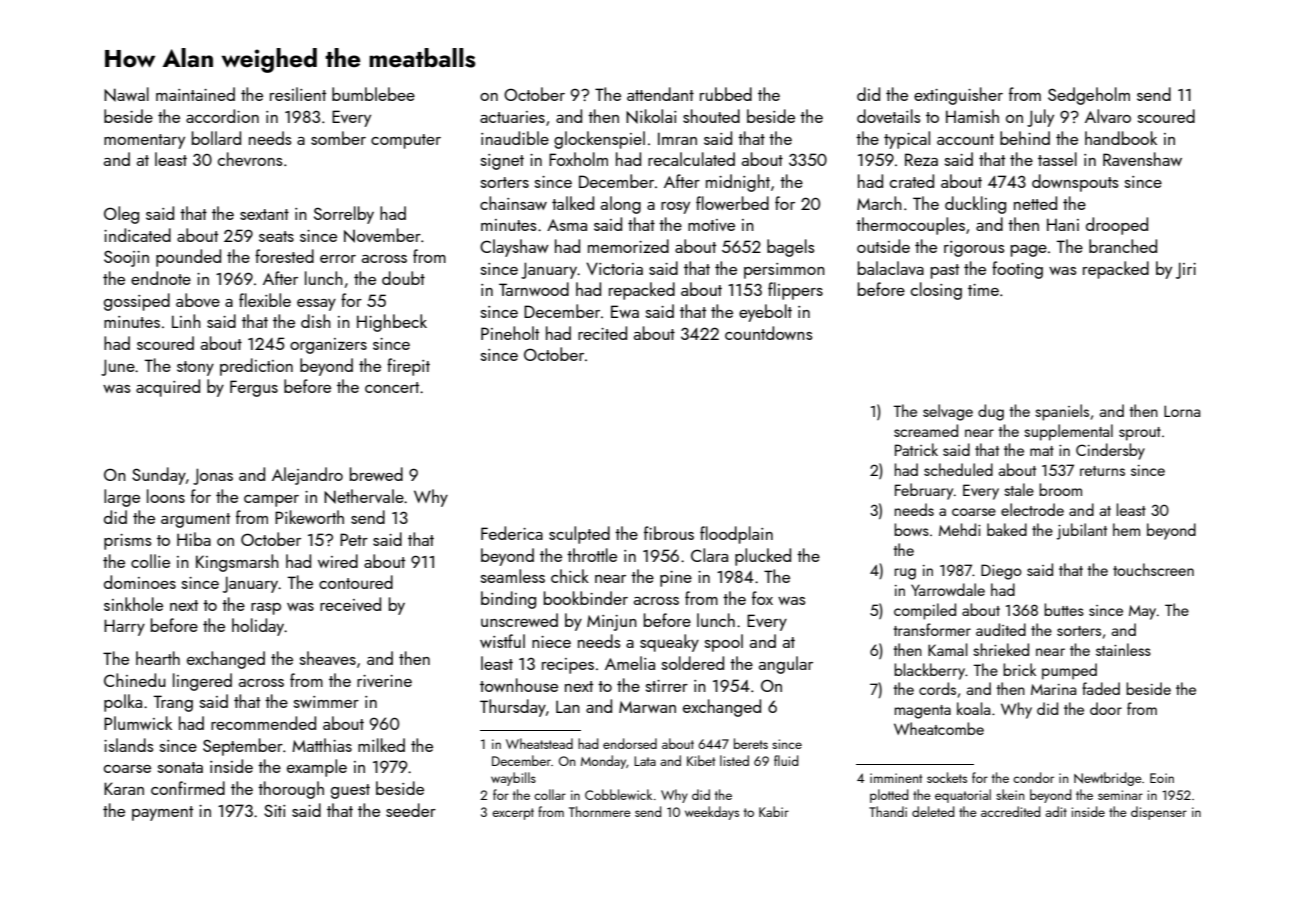  I want to click on transformer, so click(932, 629).
